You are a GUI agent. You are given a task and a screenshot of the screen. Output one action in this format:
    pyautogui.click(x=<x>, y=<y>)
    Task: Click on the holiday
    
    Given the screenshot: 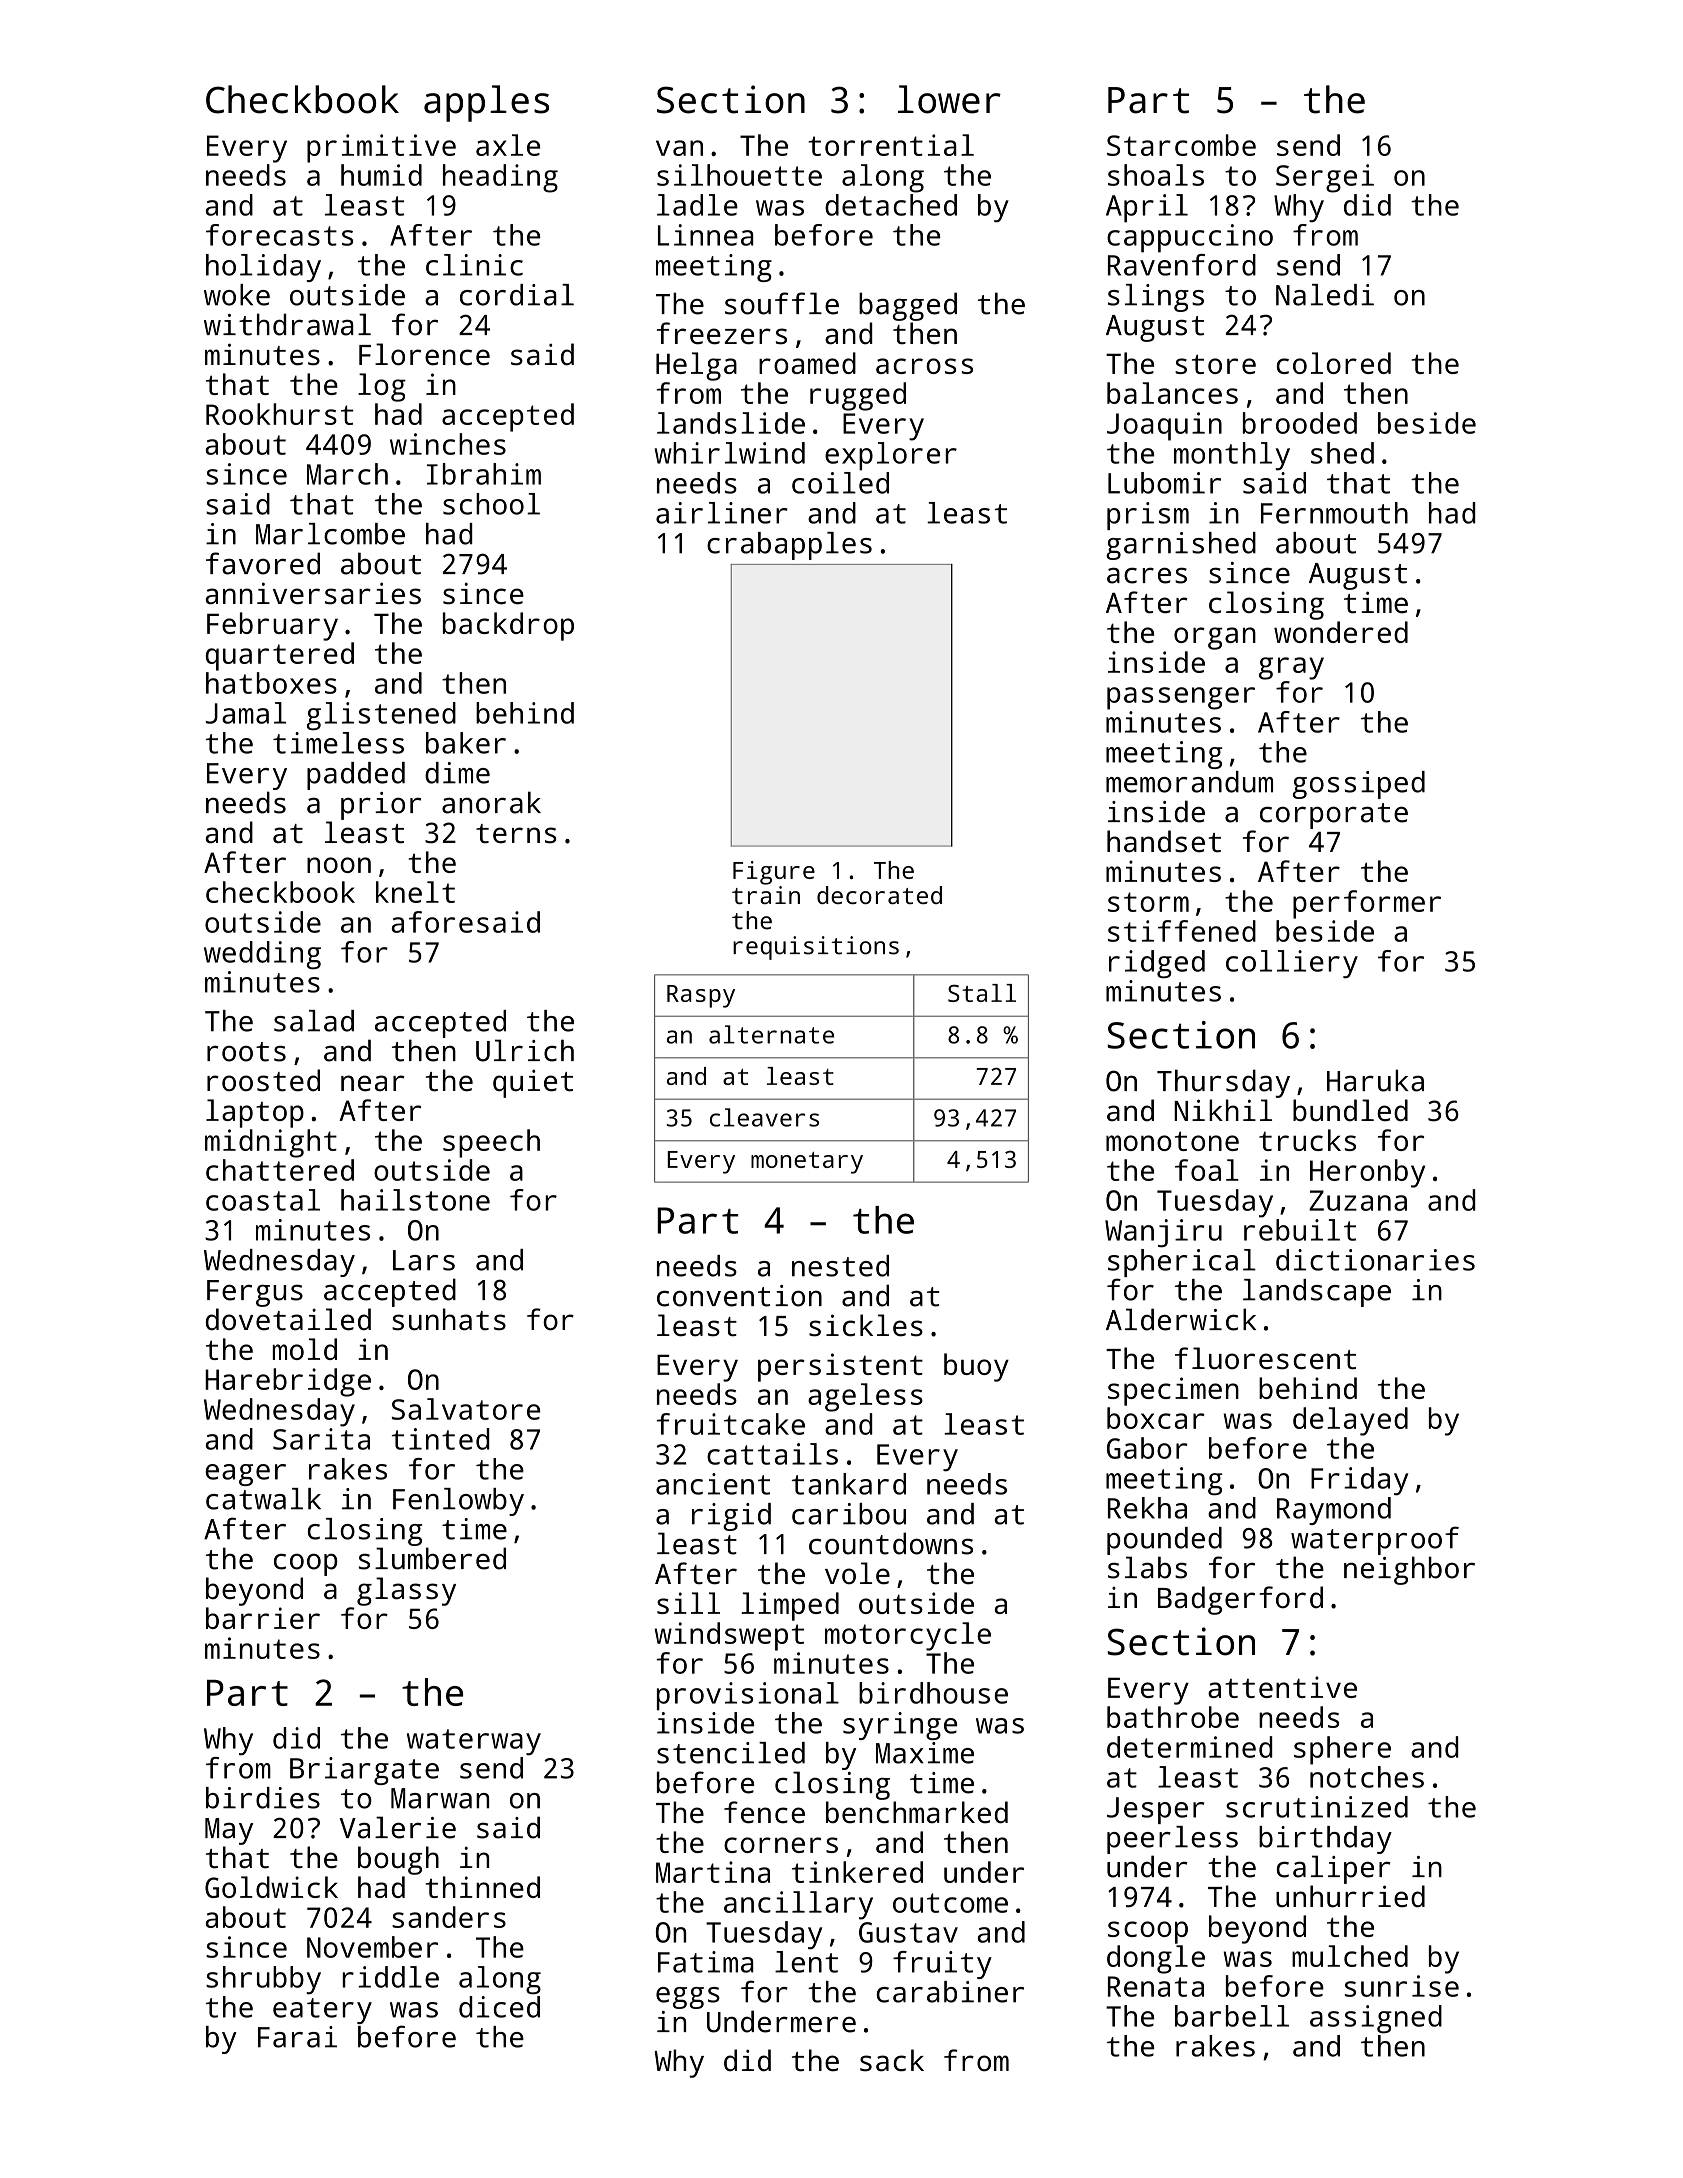 What is the action you would take?
    pyautogui.click(x=263, y=268)
